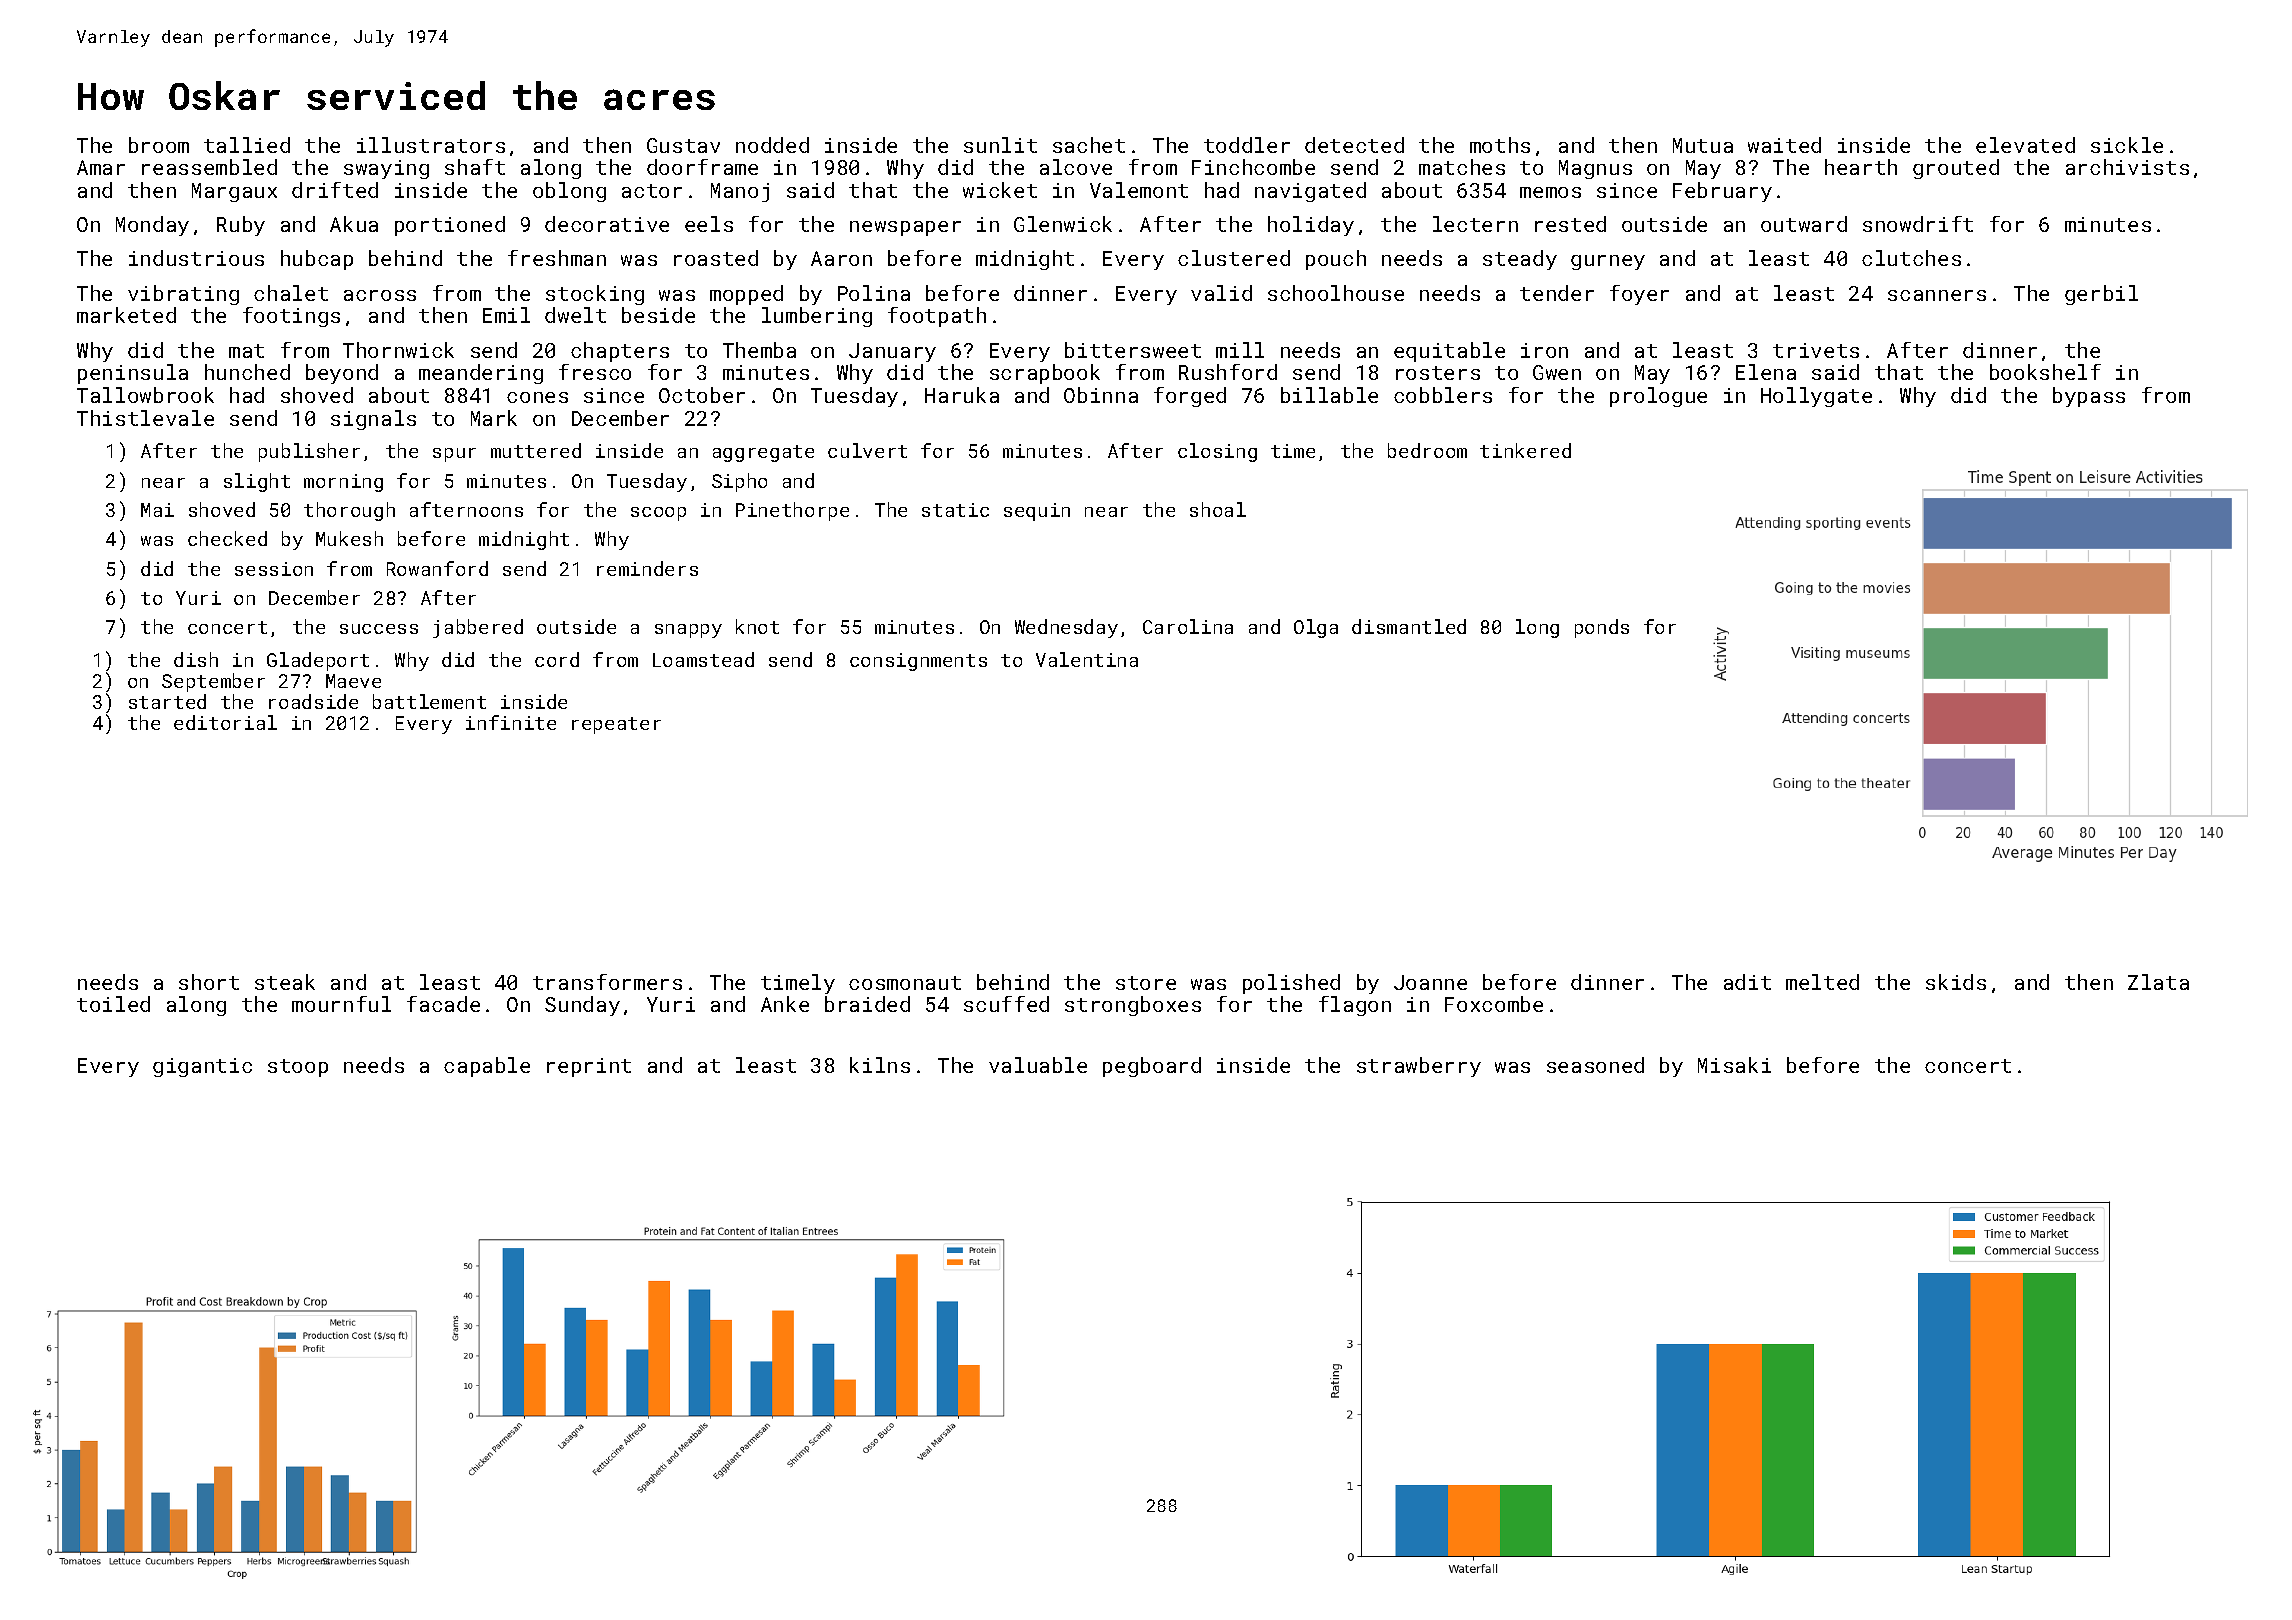  Describe the element at coordinates (1427, 450) in the screenshot. I see `bedroom` at that location.
